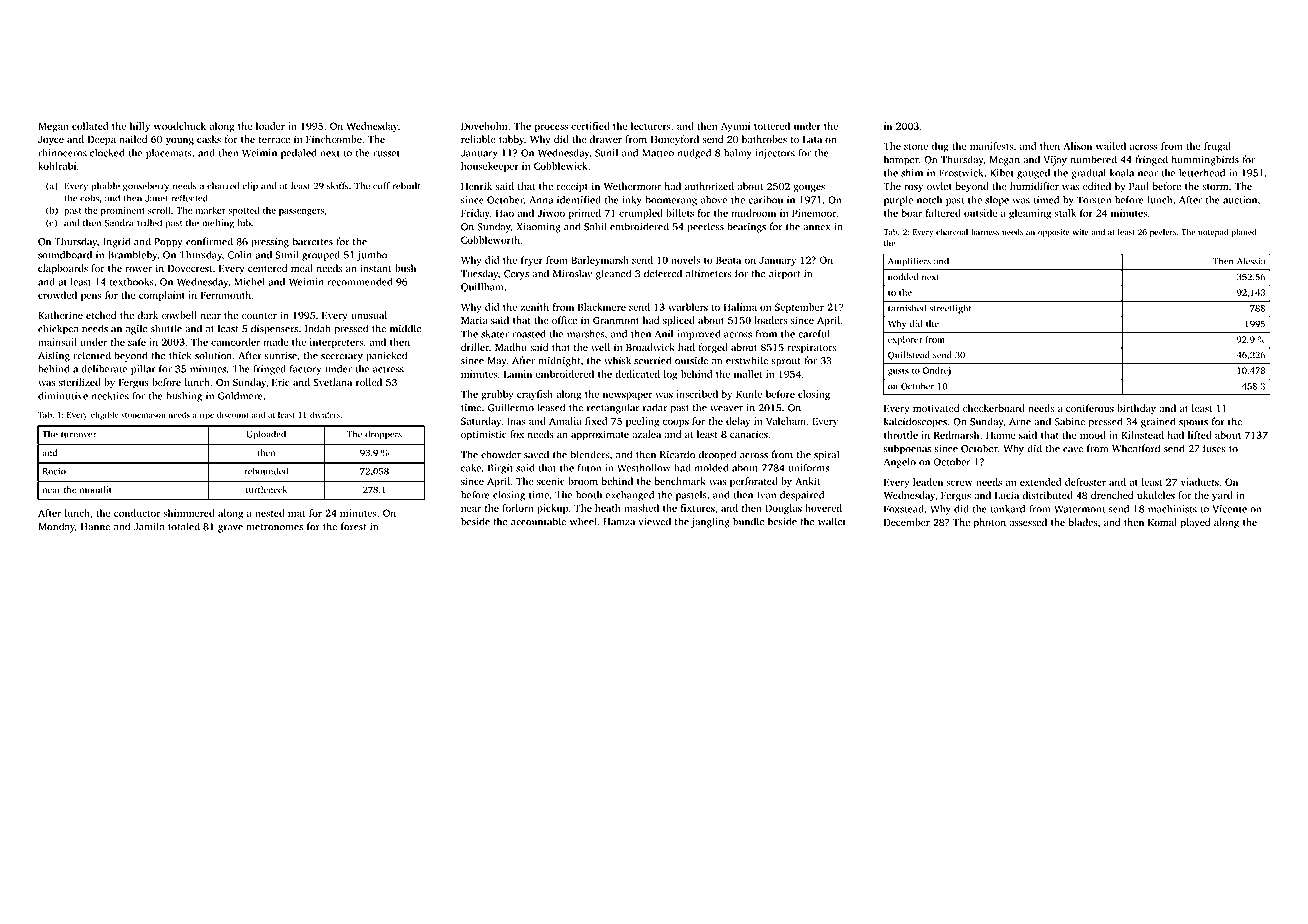  I want to click on tottered, so click(772, 126).
